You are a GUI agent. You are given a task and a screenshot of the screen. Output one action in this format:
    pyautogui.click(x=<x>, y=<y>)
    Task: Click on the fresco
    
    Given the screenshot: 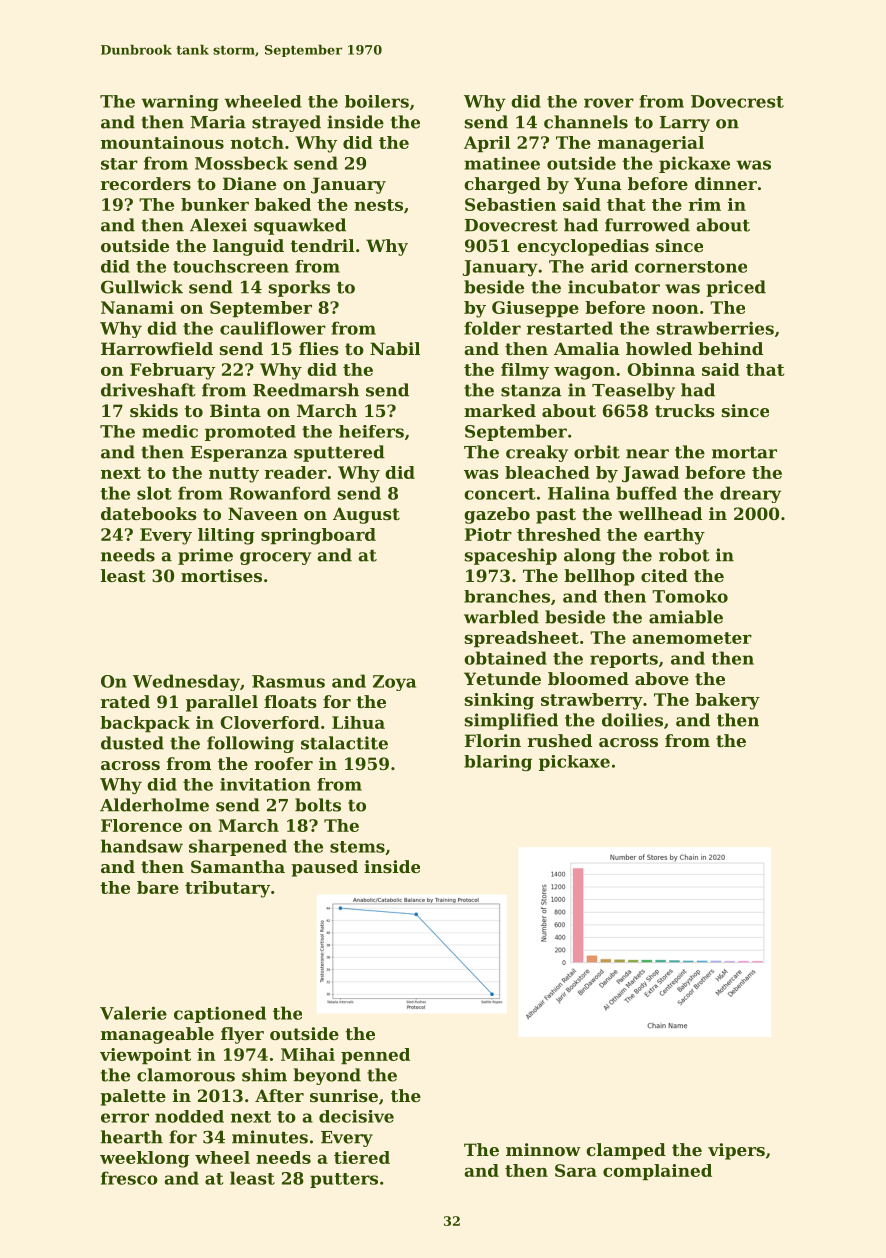 What is the action you would take?
    pyautogui.click(x=129, y=1178)
